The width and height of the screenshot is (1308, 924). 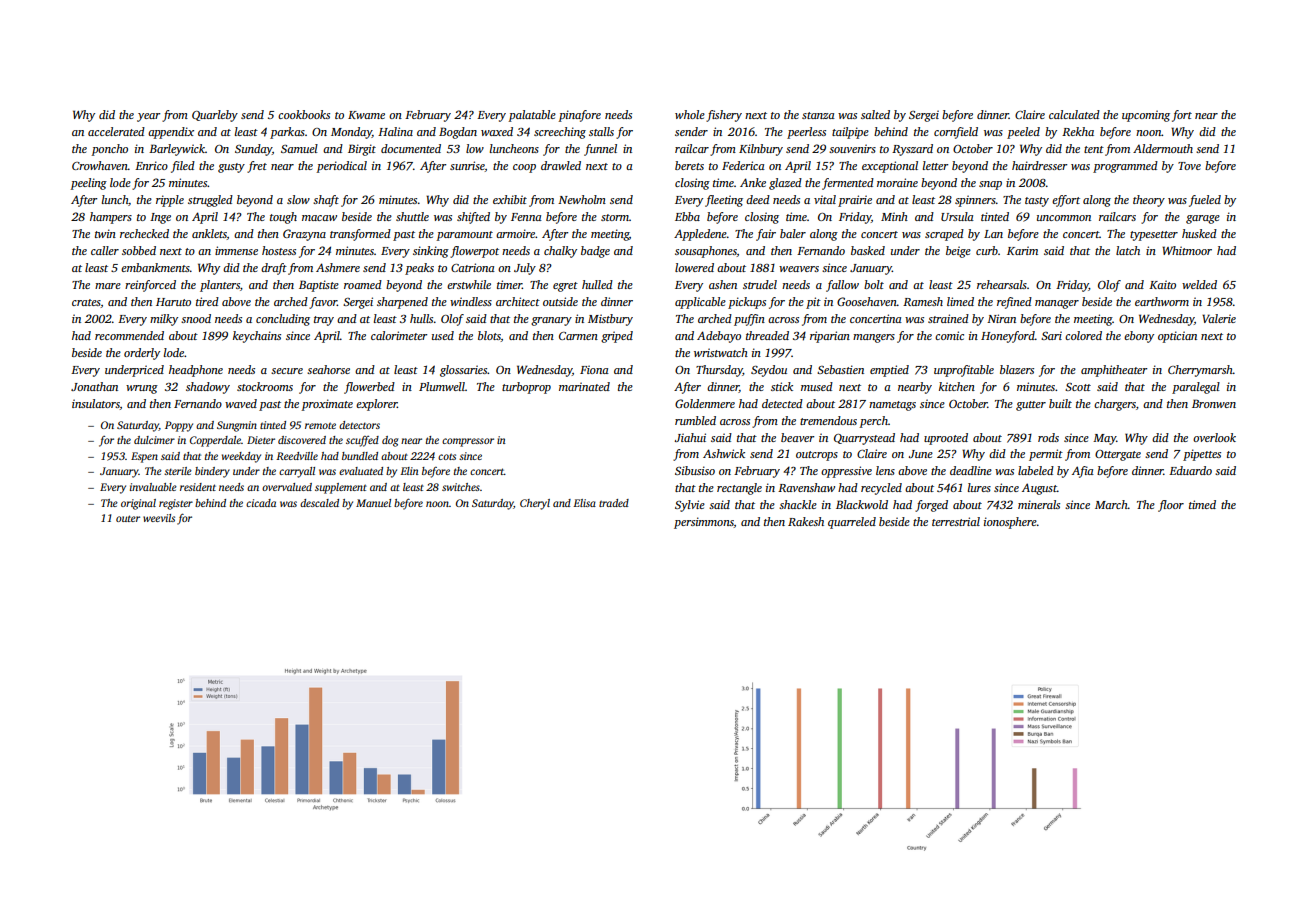 What do you see at coordinates (532, 116) in the screenshot?
I see `palatable` at bounding box center [532, 116].
